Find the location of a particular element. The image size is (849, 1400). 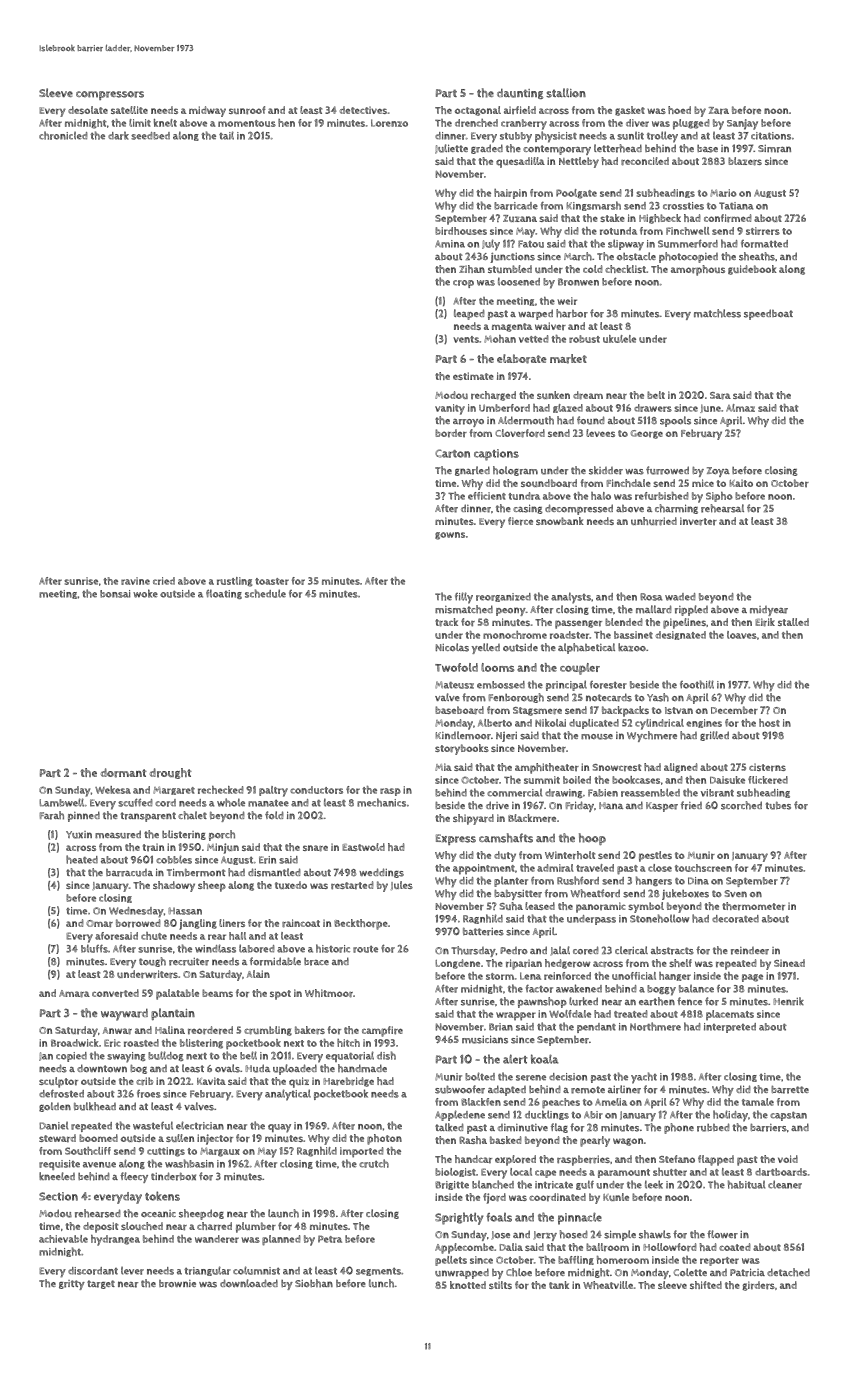

guidebook is located at coordinates (752, 270).
